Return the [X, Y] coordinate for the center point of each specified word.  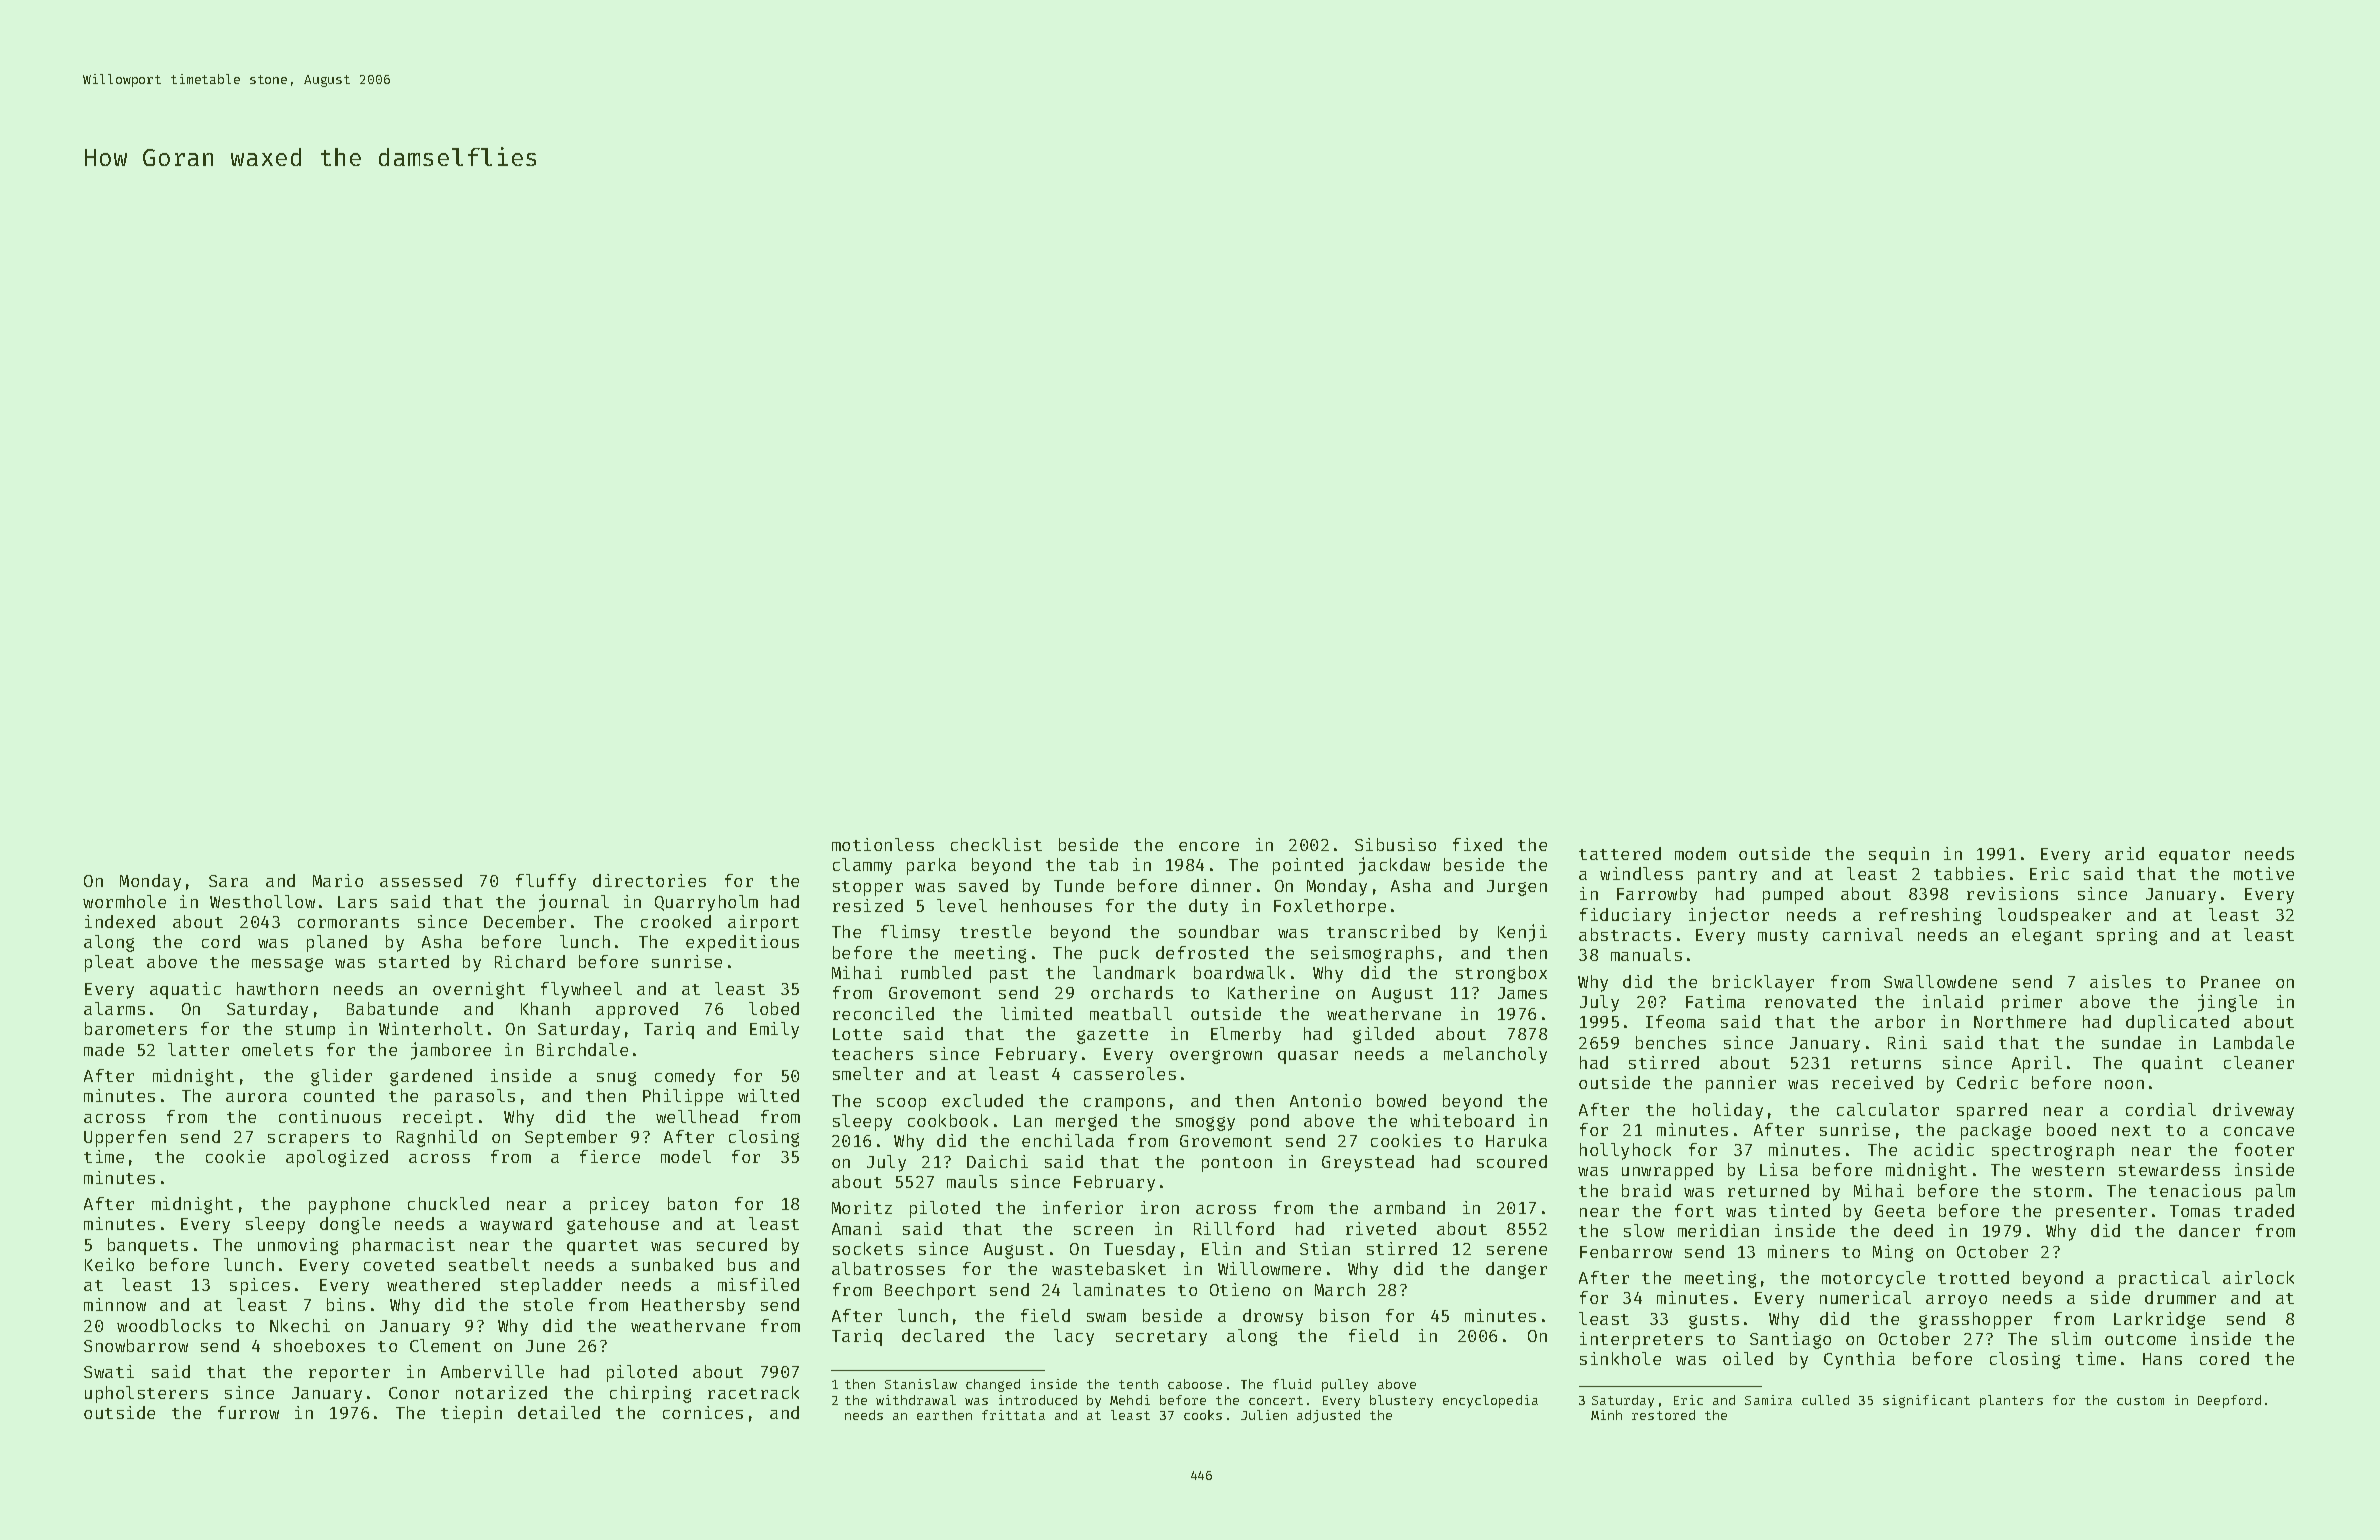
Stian [1325, 1248]
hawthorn [277, 988]
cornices [703, 1412]
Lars [357, 902]
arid [2124, 853]
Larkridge [2159, 1320]
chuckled [448, 1203]
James [1522, 993]
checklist [996, 844]
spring [2127, 936]
